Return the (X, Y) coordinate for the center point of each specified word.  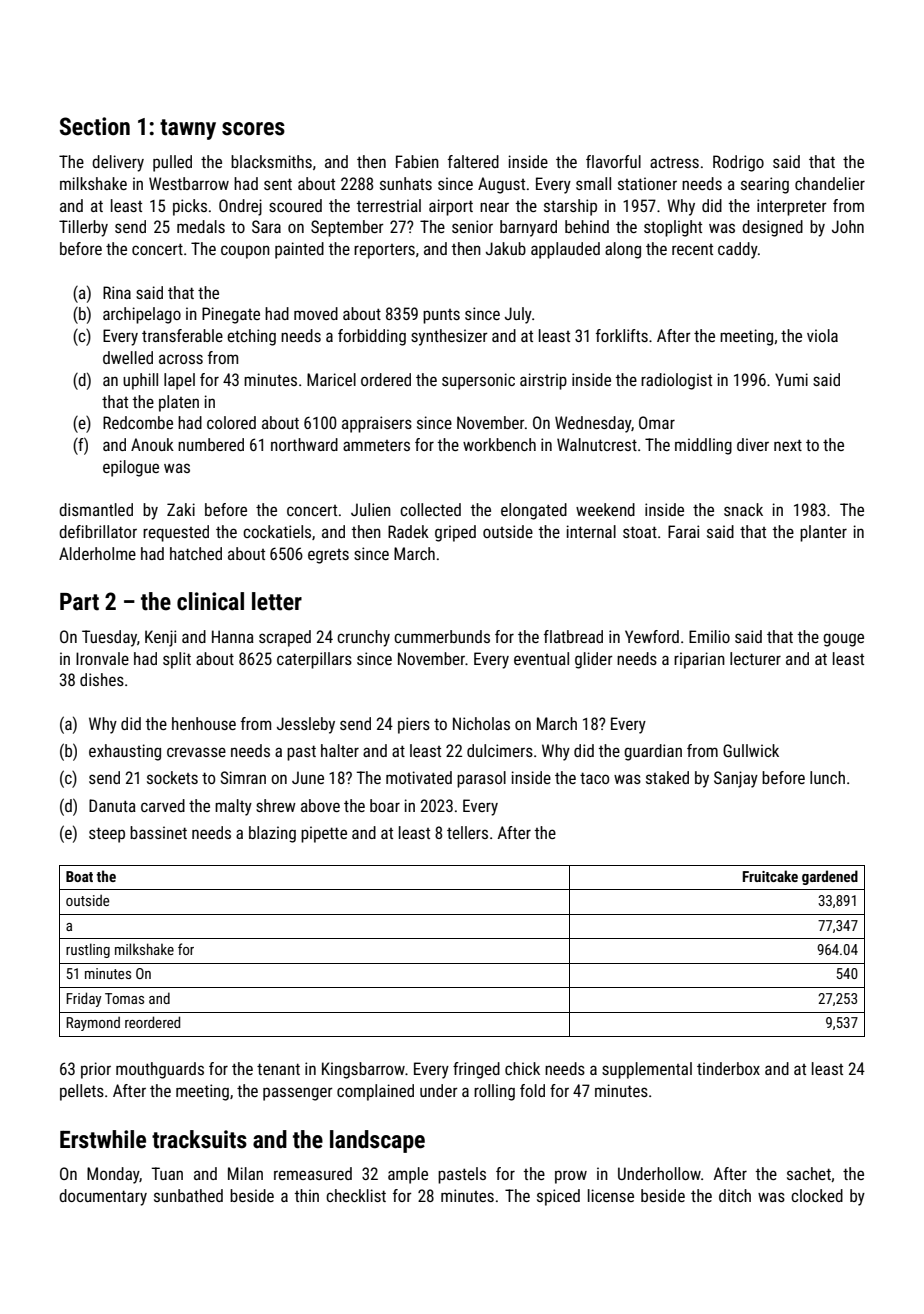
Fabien (417, 161)
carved (163, 805)
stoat (640, 532)
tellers (467, 832)
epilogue (131, 468)
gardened (830, 877)
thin (307, 1195)
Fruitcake (770, 876)
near (494, 207)
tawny (188, 129)
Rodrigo (738, 163)
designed (772, 228)
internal (591, 531)
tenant (278, 1069)
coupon (245, 252)
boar (385, 805)
